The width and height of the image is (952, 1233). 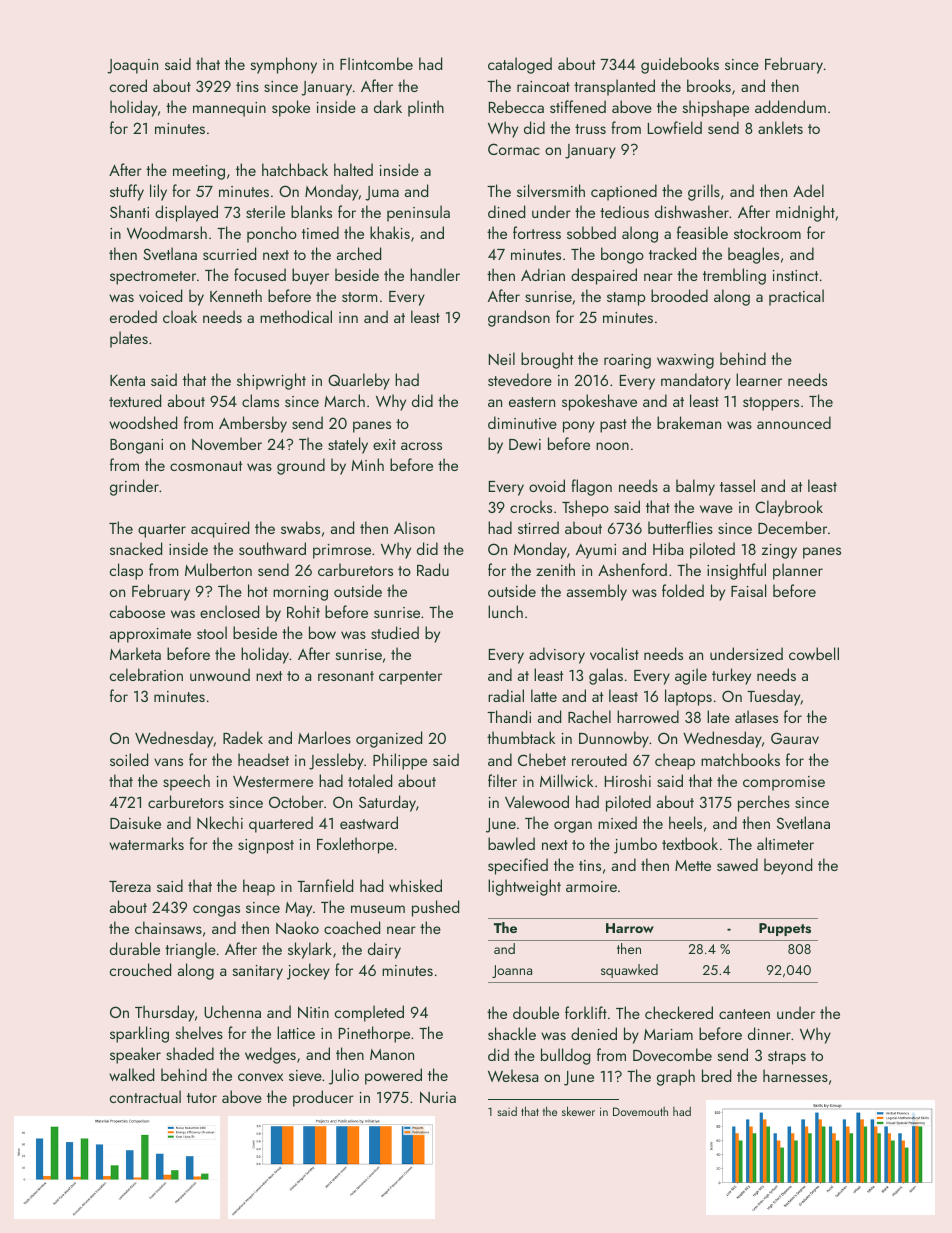 I want to click on textured, so click(x=135, y=400).
